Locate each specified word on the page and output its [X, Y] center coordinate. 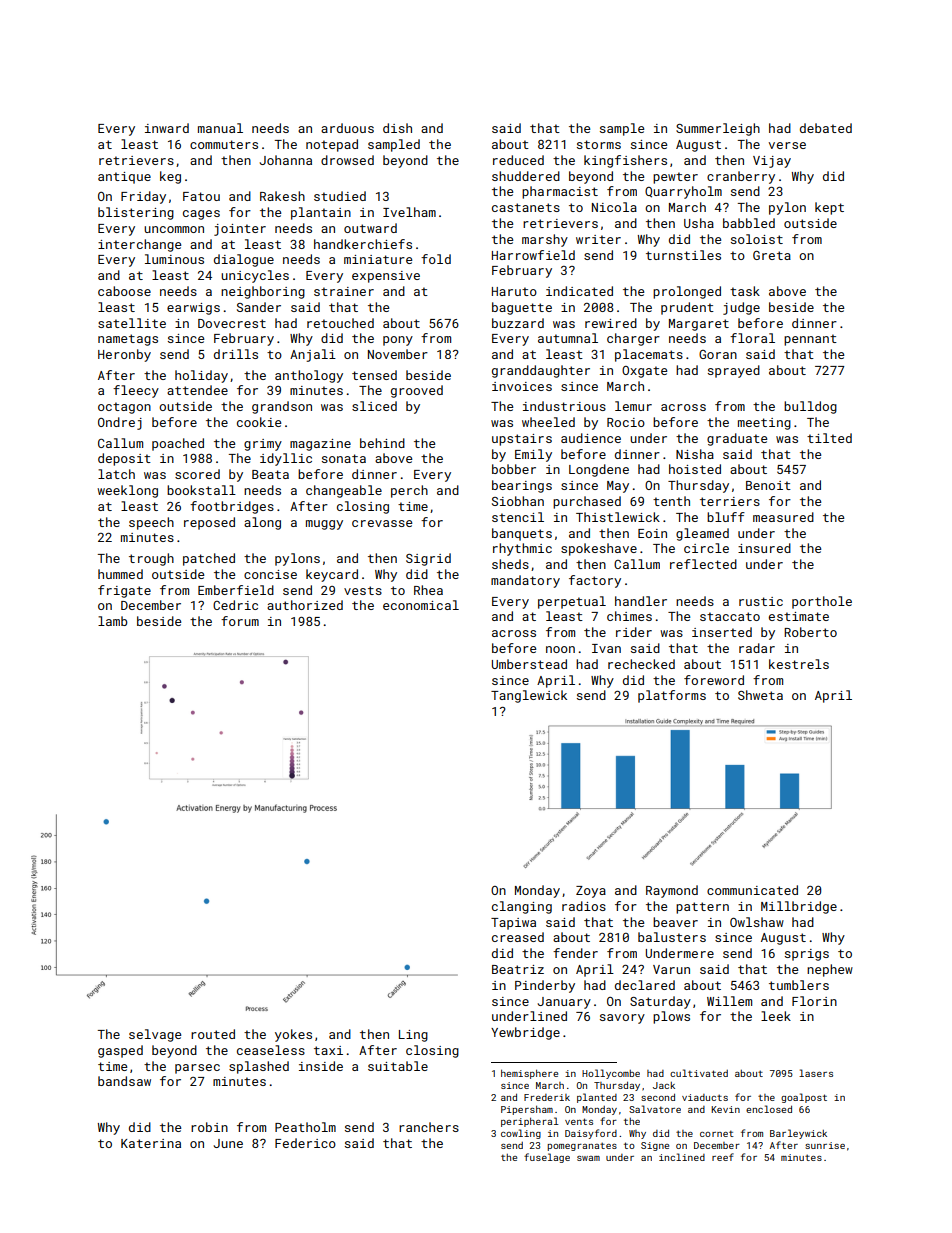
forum [240, 621]
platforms [672, 696]
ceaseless [271, 1050]
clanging [522, 907]
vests [363, 590]
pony [398, 341]
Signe [655, 1146]
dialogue [244, 260]
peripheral [530, 1122]
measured [783, 517]
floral [752, 338]
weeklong [127, 491]
